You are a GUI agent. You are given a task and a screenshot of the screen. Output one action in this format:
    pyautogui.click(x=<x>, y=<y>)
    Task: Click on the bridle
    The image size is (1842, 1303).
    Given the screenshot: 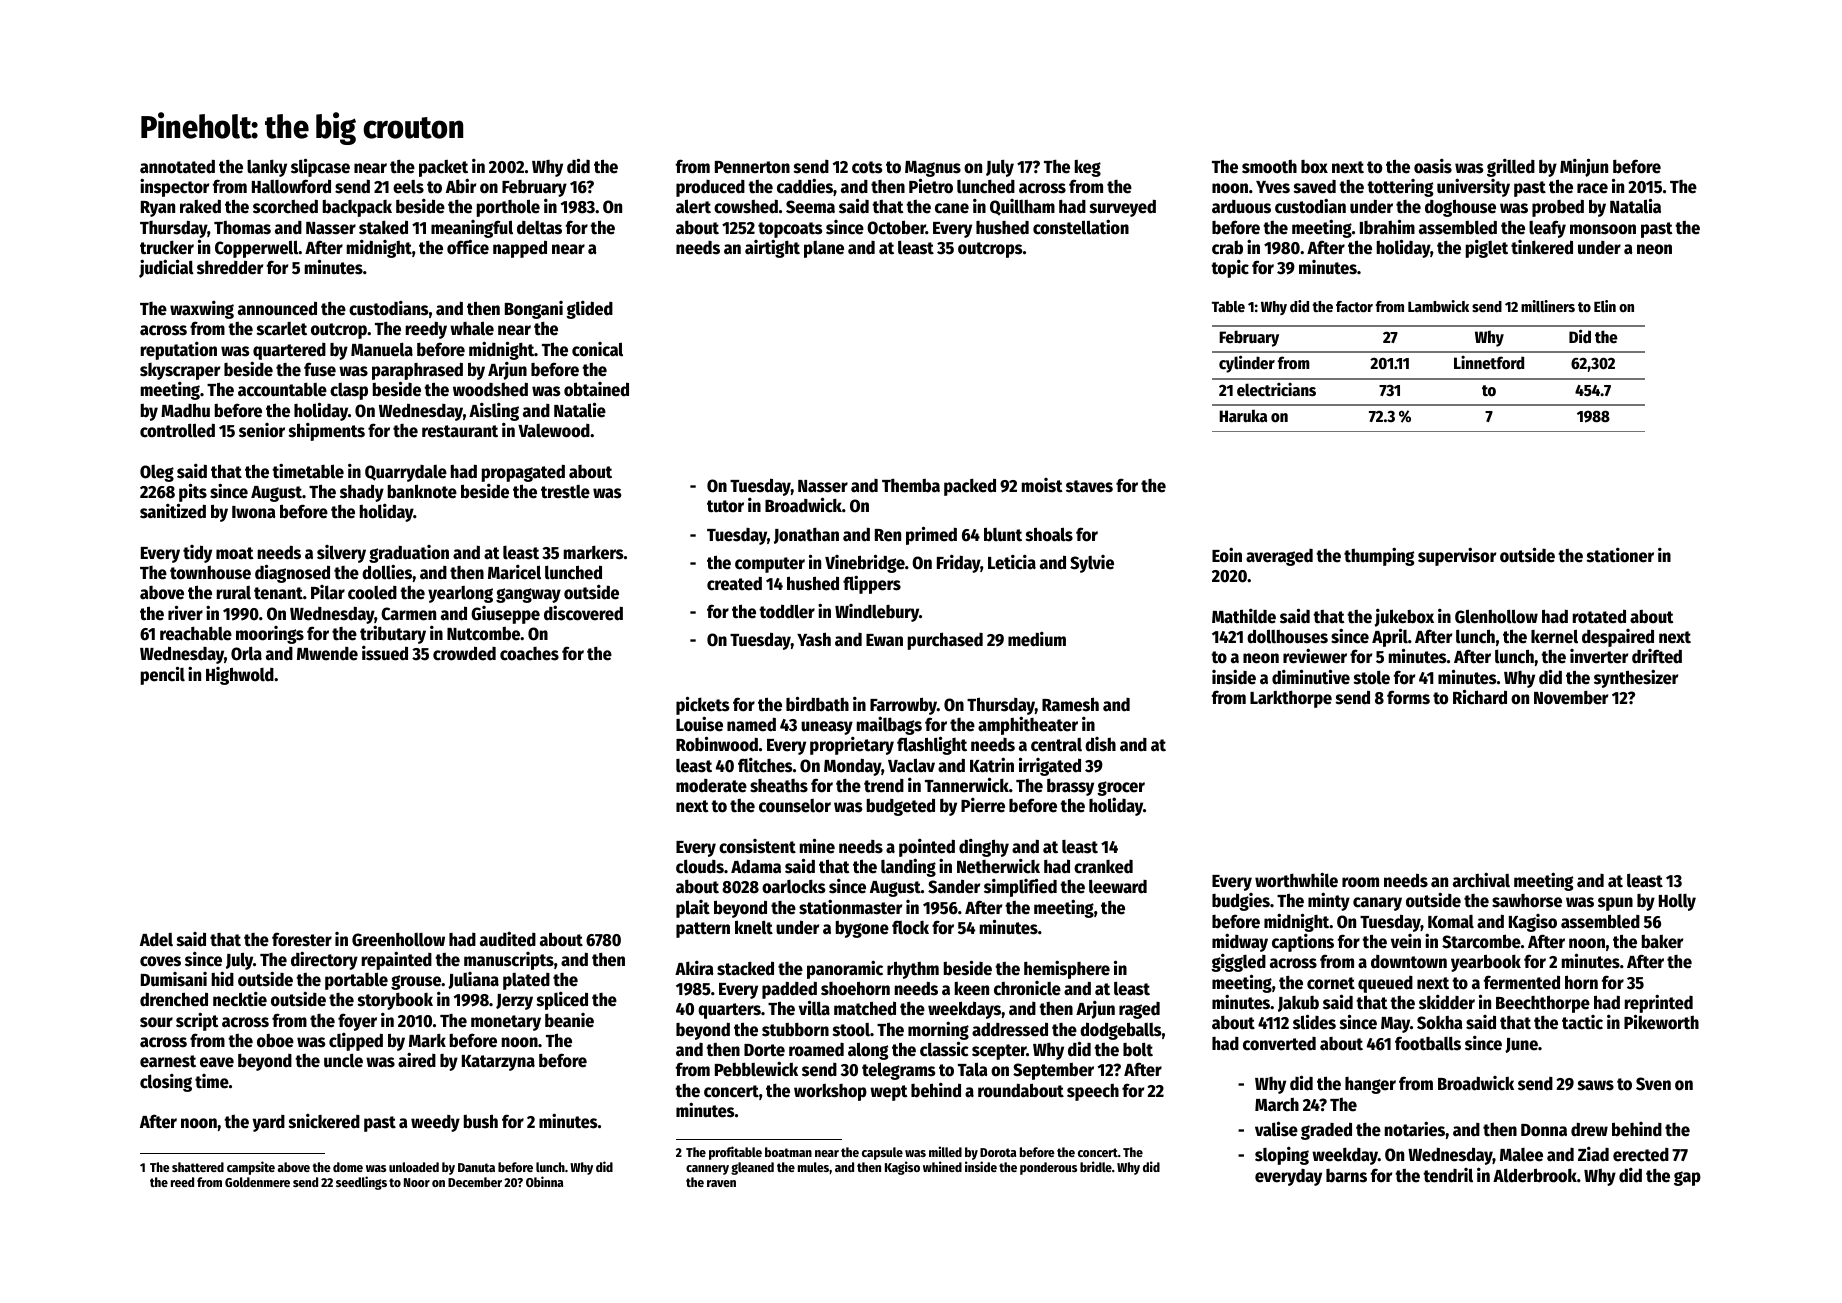 What is the action you would take?
    pyautogui.click(x=1096, y=1166)
